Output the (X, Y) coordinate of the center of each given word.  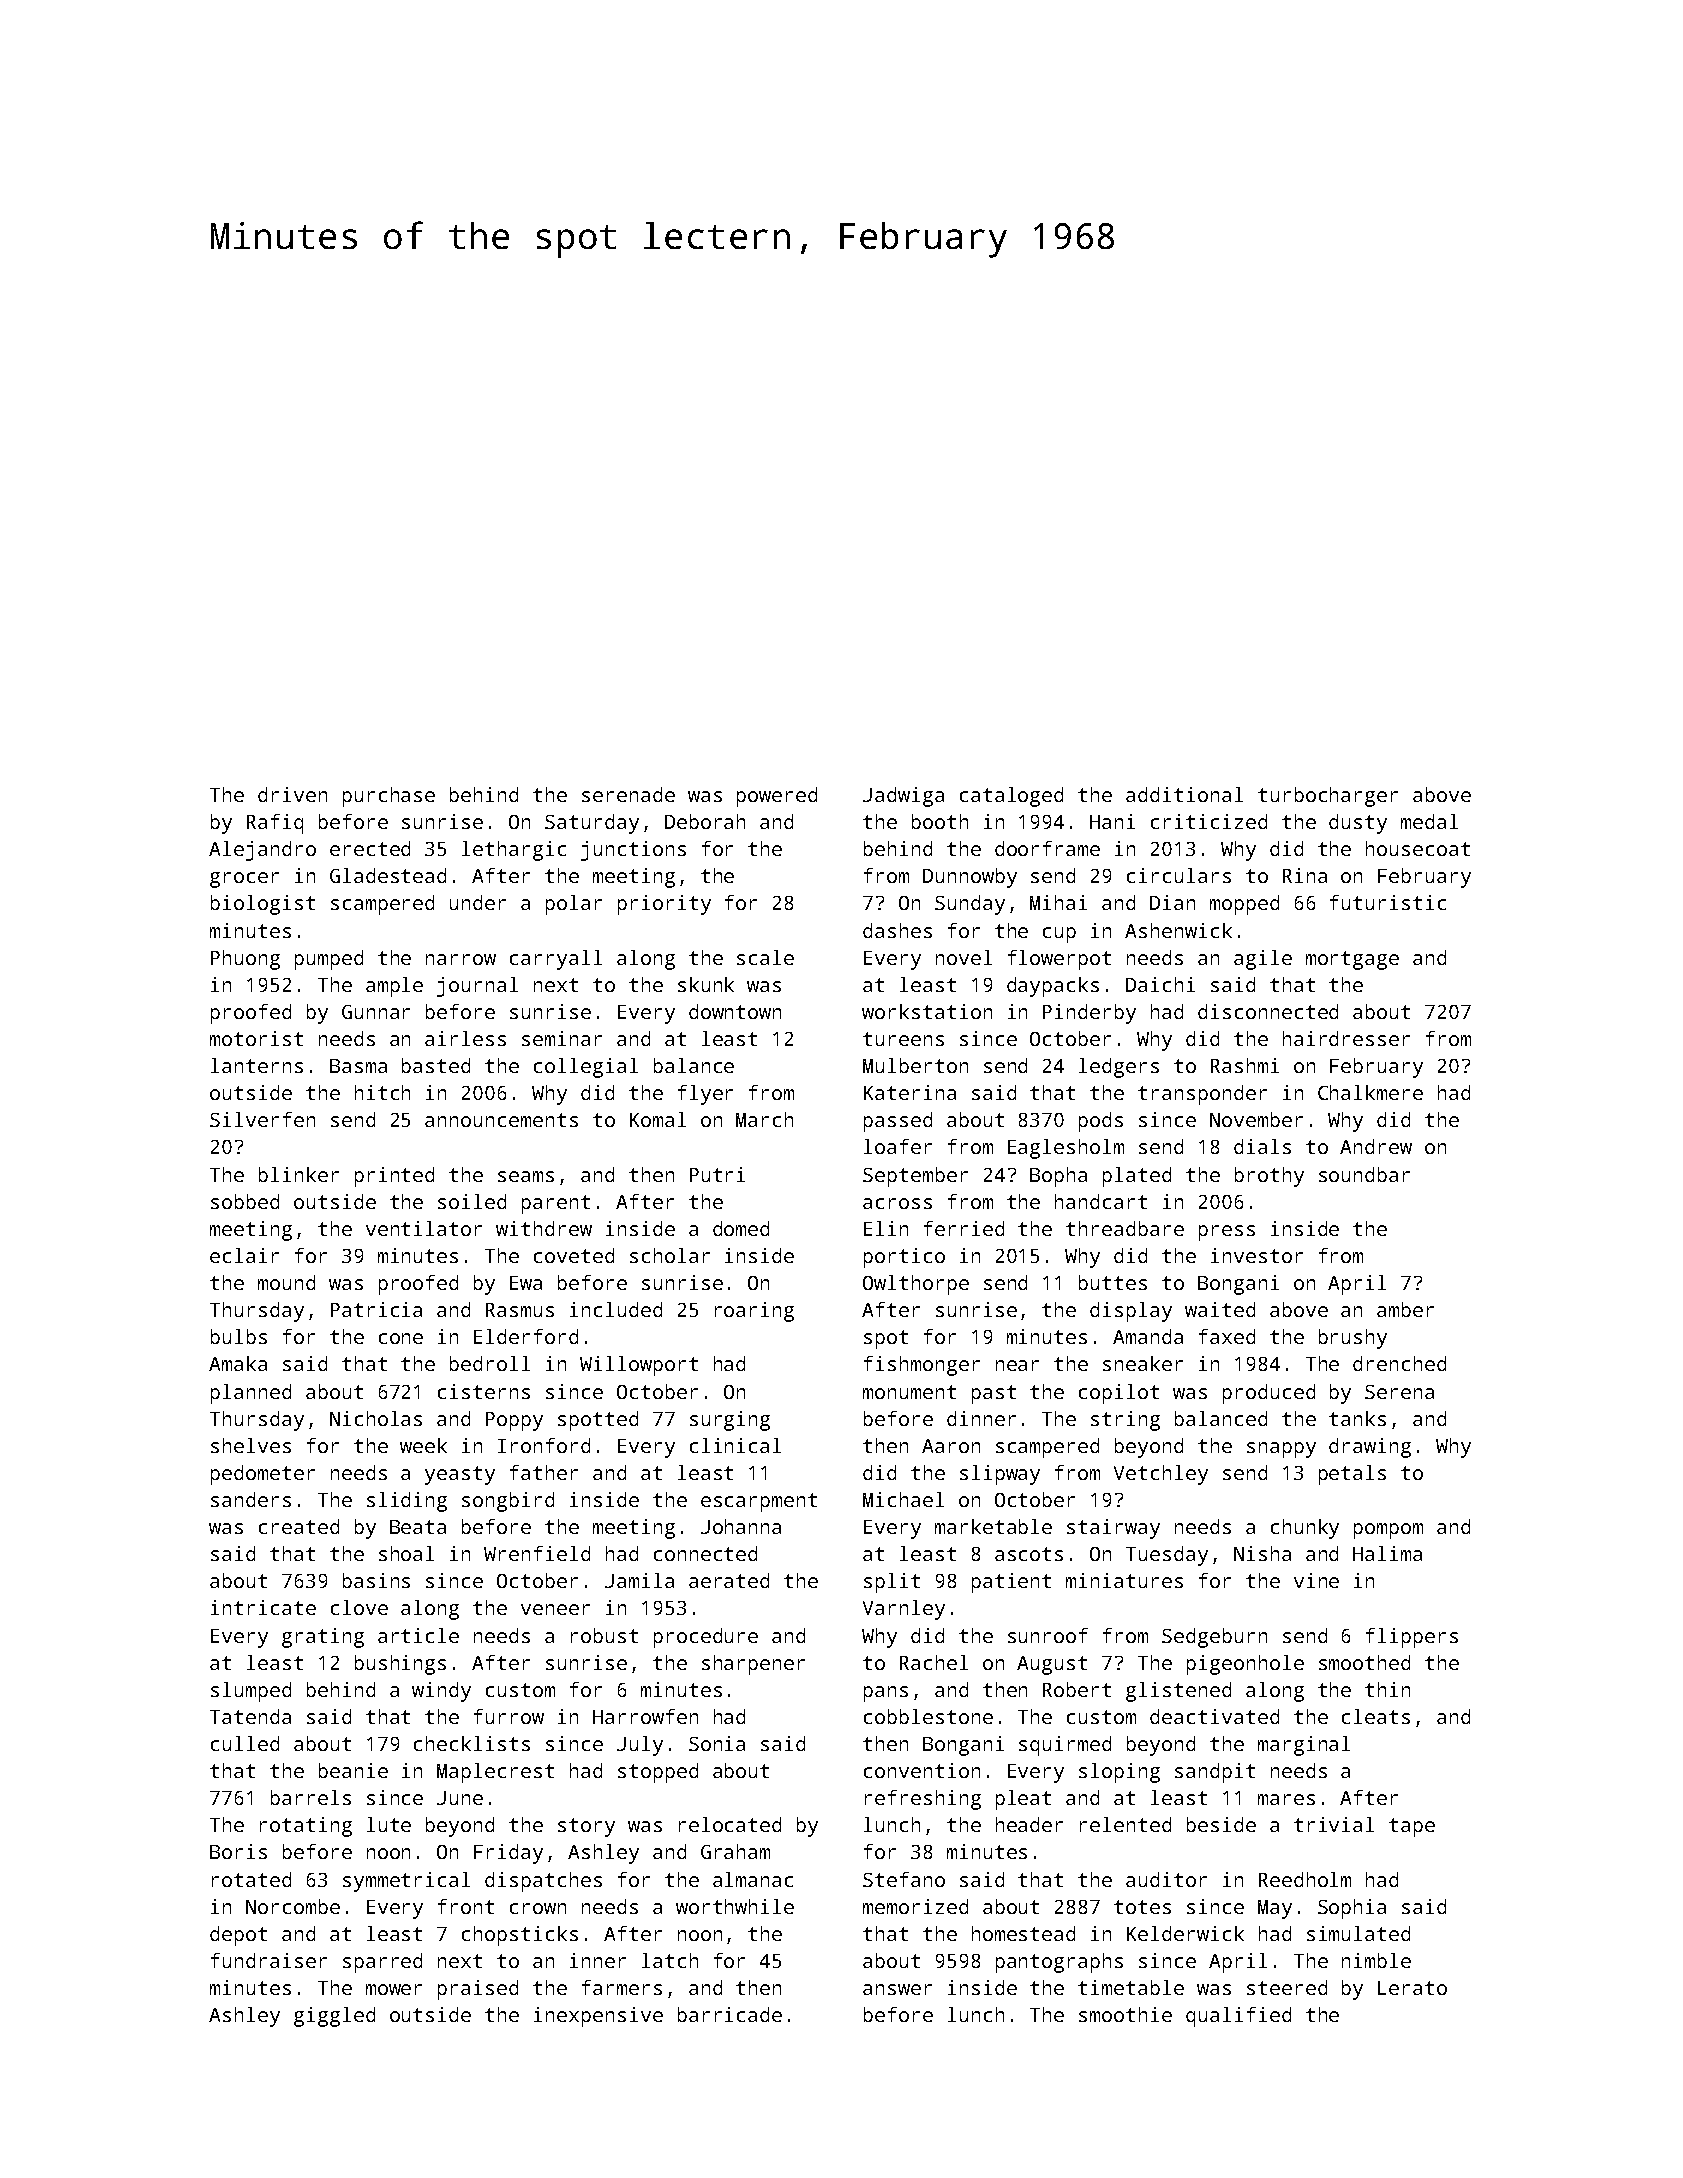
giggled (334, 2017)
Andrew (1376, 1146)
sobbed (245, 1201)
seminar (562, 1038)
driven (292, 794)
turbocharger (1328, 797)
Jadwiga (903, 797)
